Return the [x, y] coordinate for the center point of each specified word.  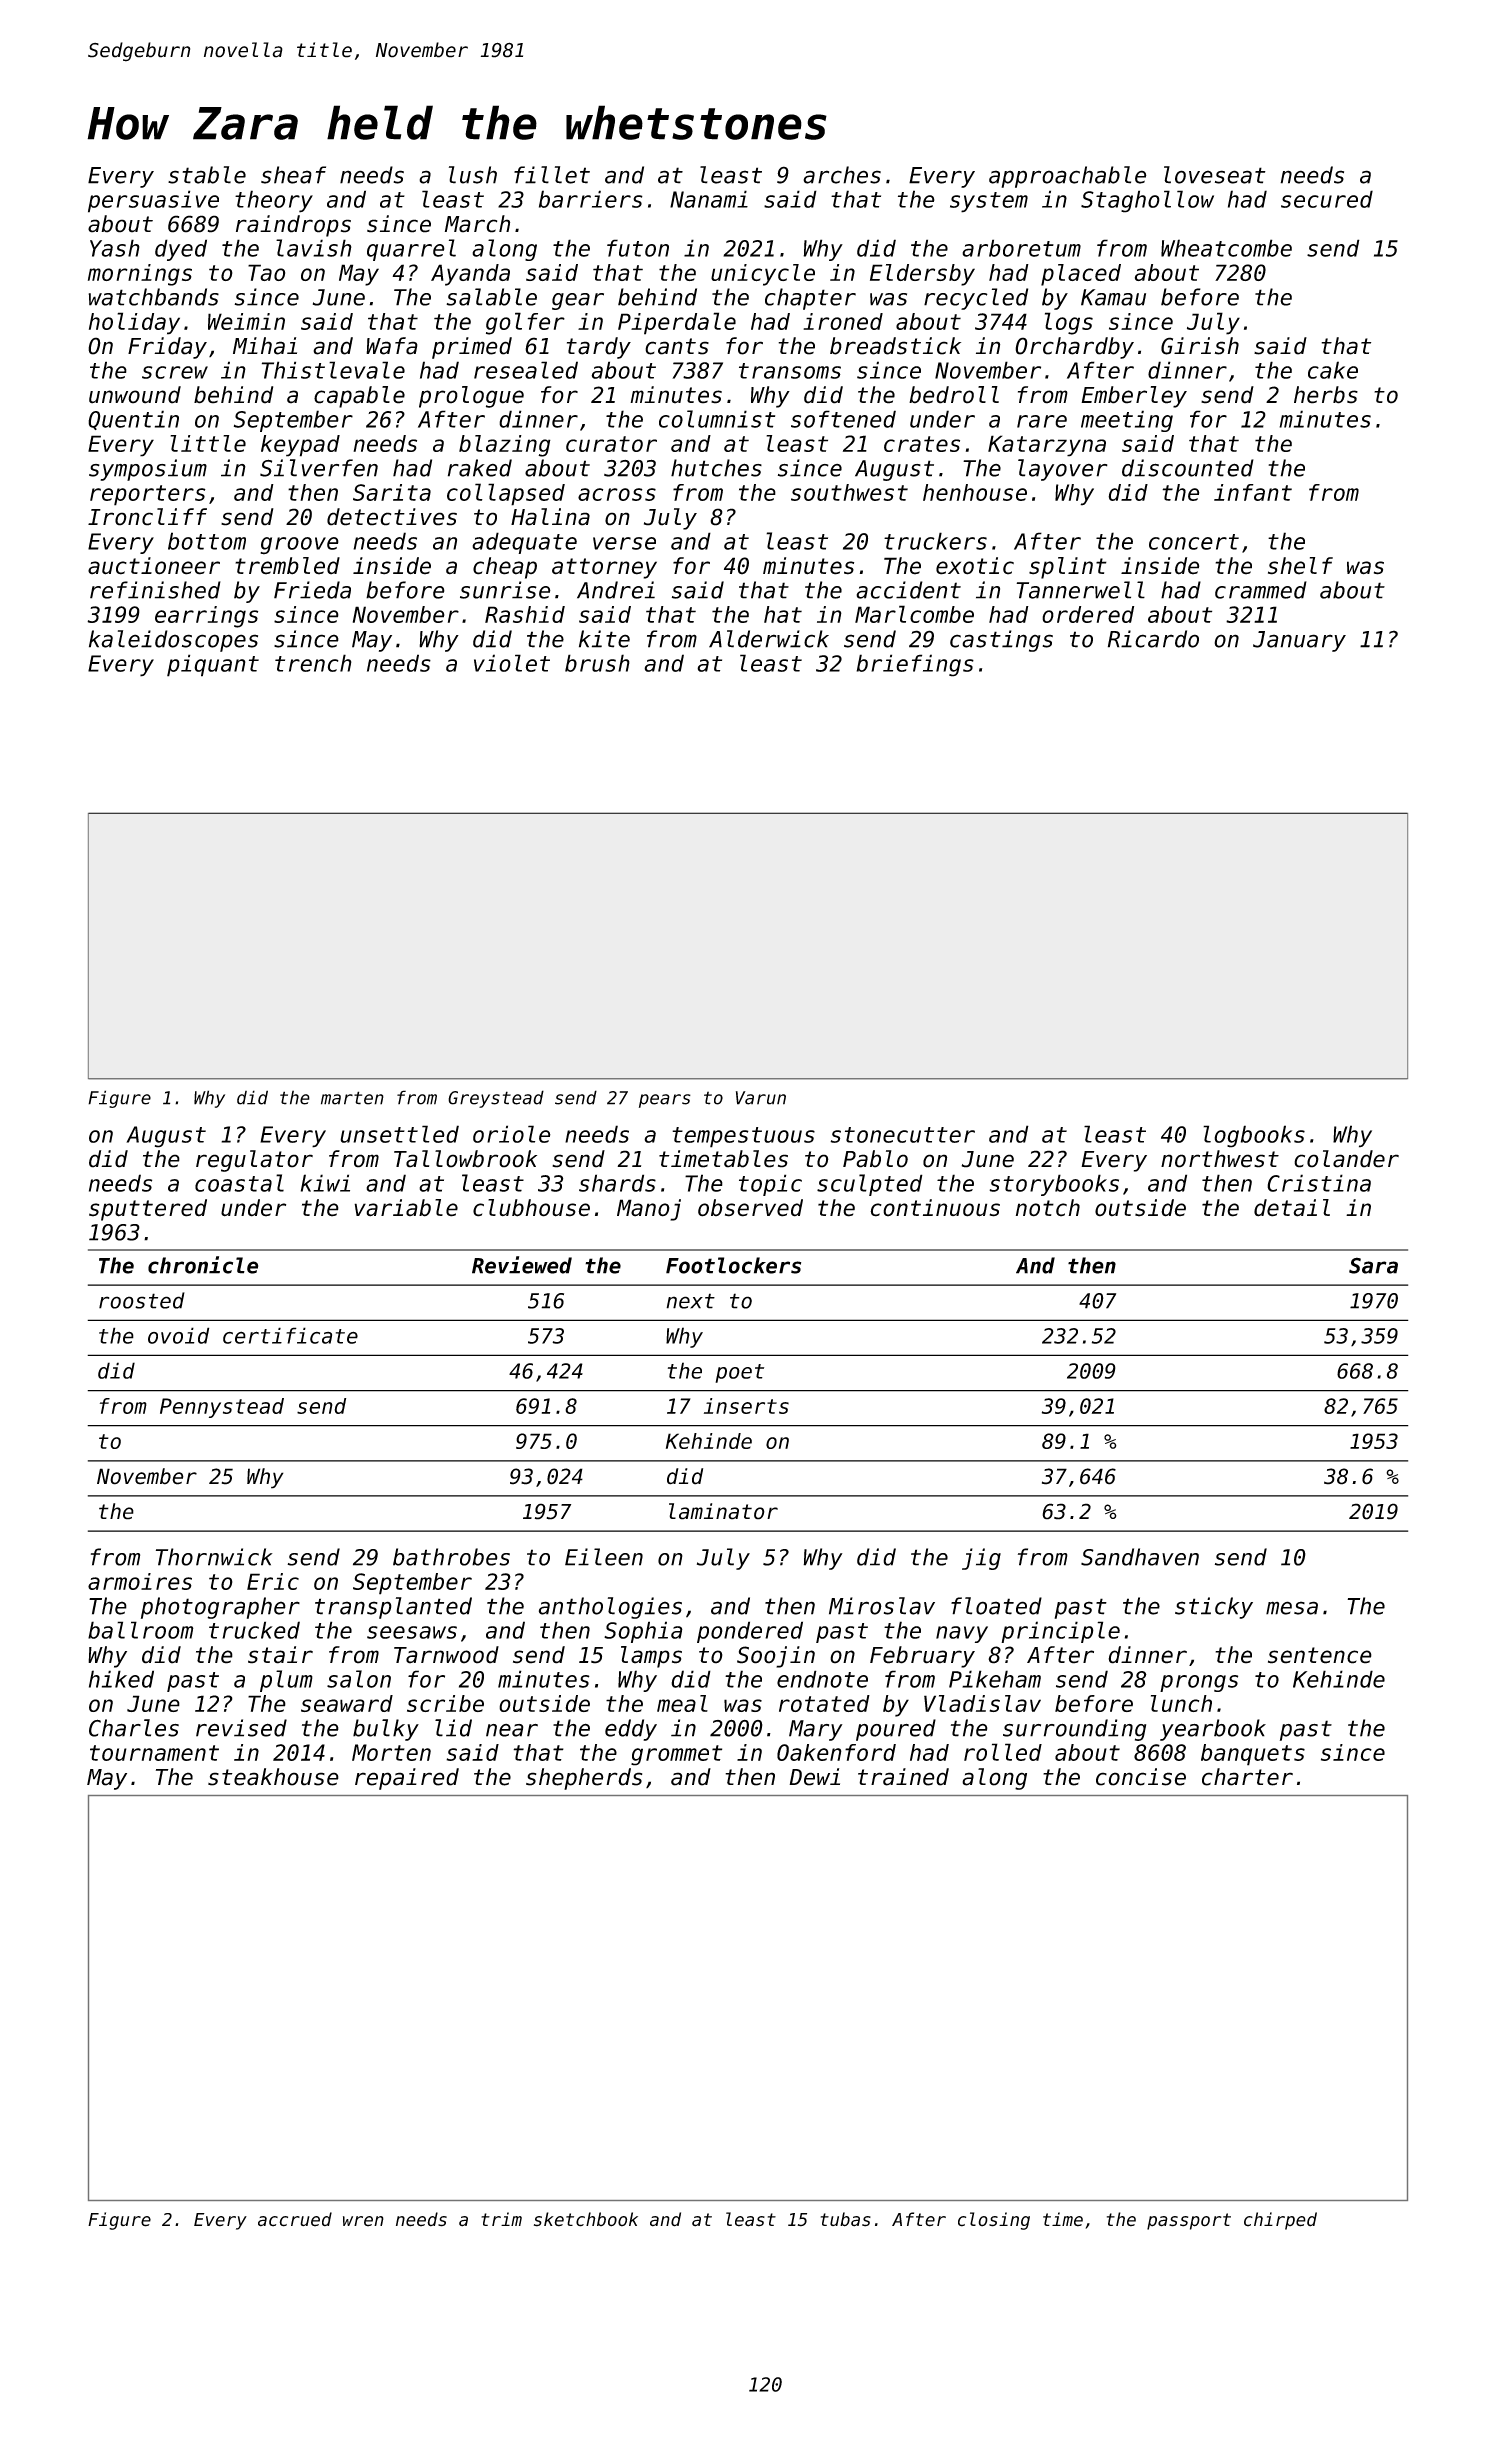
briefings [915, 665]
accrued [295, 2219]
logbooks [1254, 1136]
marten [352, 1098]
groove [299, 546]
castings [1001, 641]
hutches [716, 468]
